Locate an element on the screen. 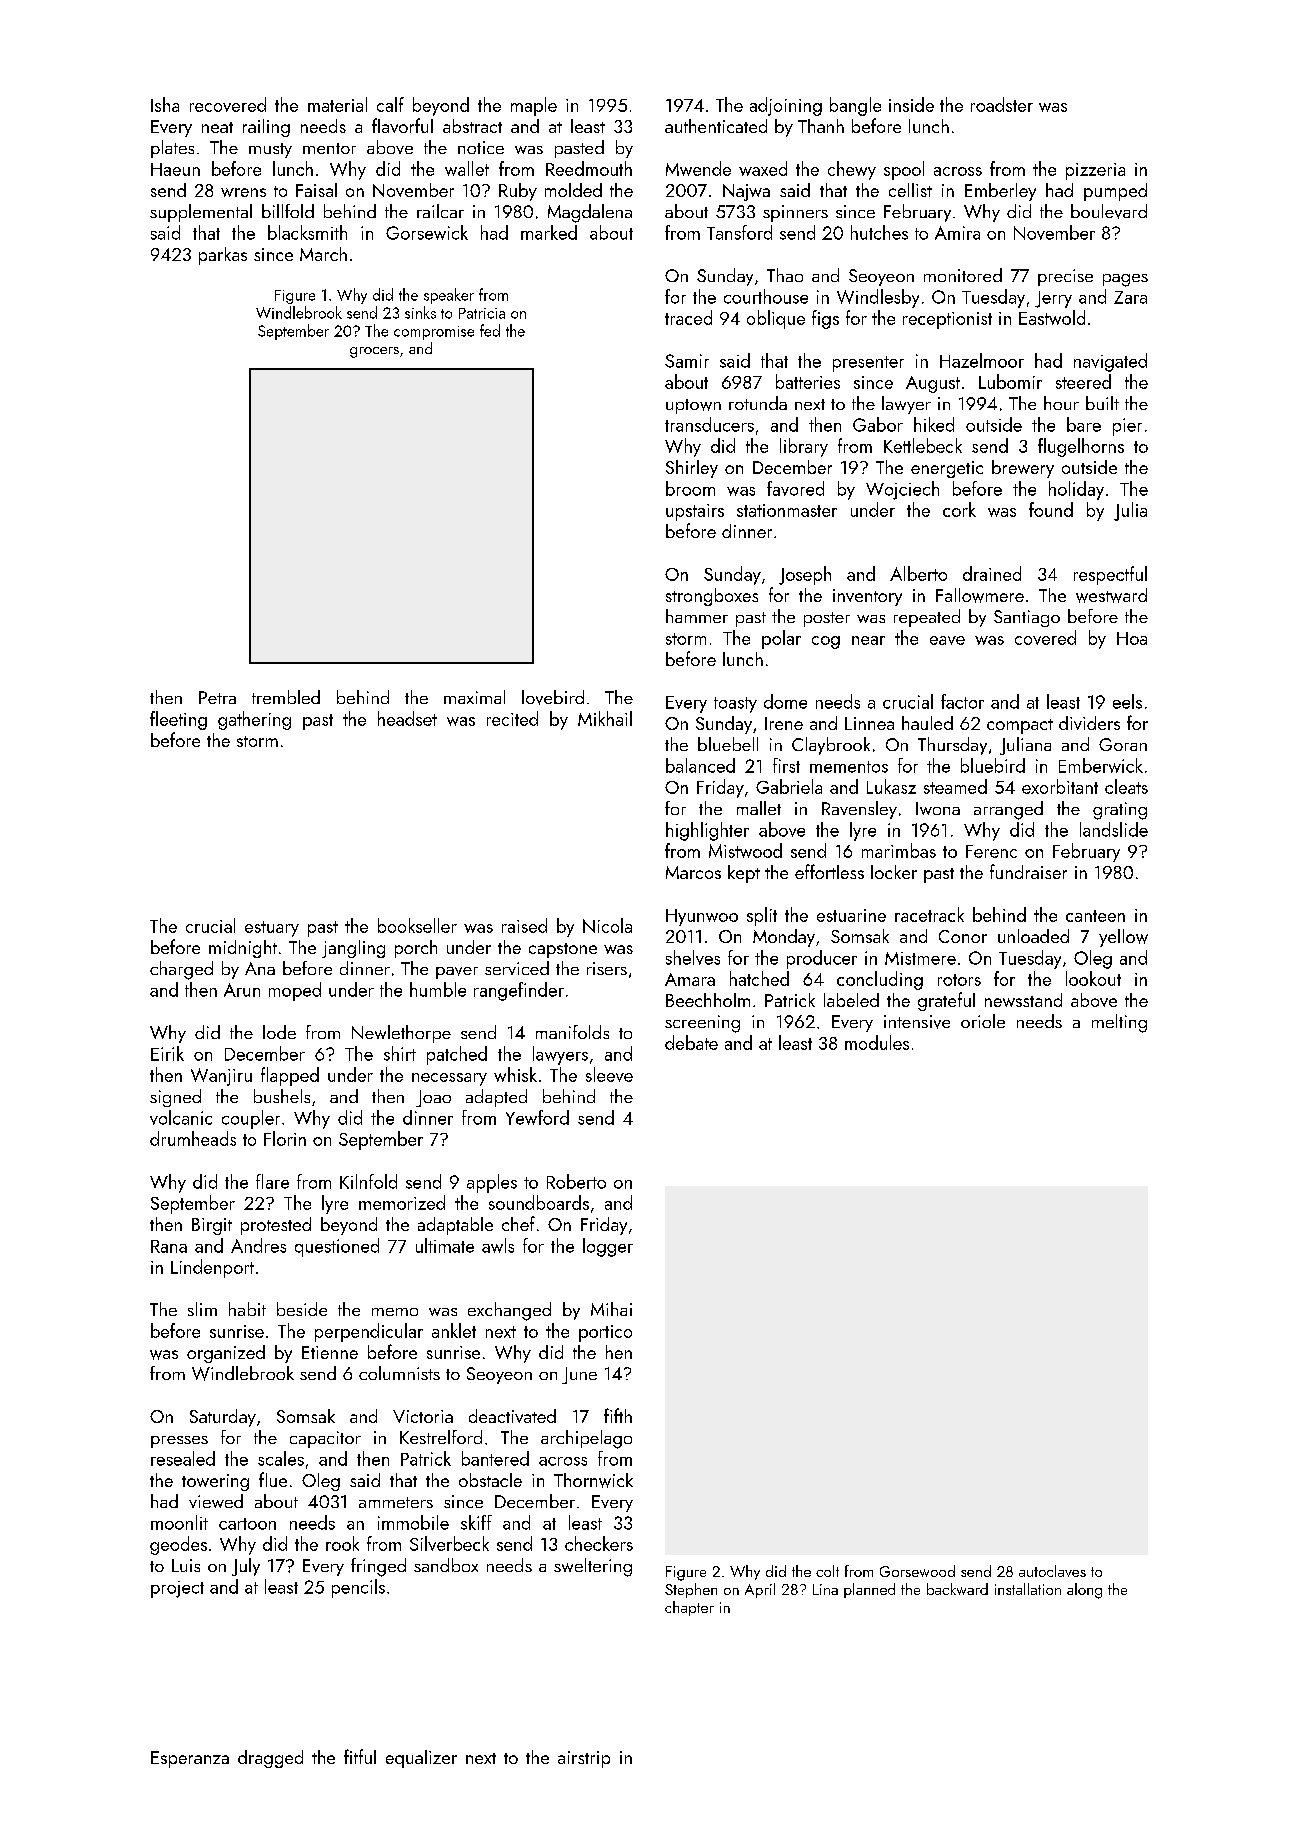 This screenshot has height=1836, width=1298. fifth is located at coordinates (618, 1415).
